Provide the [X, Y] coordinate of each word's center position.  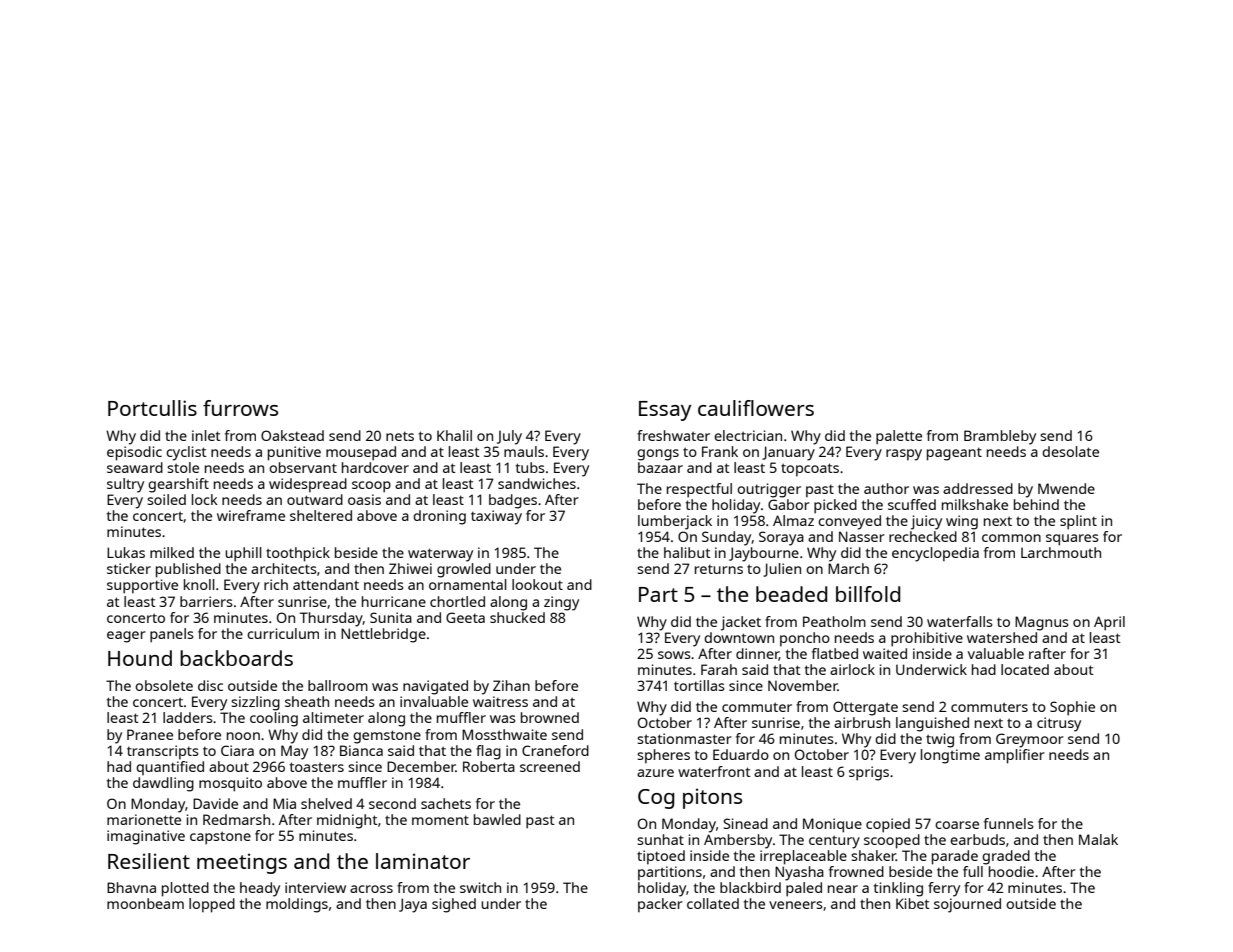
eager [126, 637]
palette [899, 437]
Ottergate [865, 708]
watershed [1002, 637]
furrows [240, 408]
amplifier [1015, 756]
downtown [739, 637]
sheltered [321, 515]
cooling [274, 719]
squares [1072, 540]
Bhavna [131, 887]
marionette [144, 819]
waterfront [714, 771]
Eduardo [741, 754]
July [509, 437]
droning [439, 517]
